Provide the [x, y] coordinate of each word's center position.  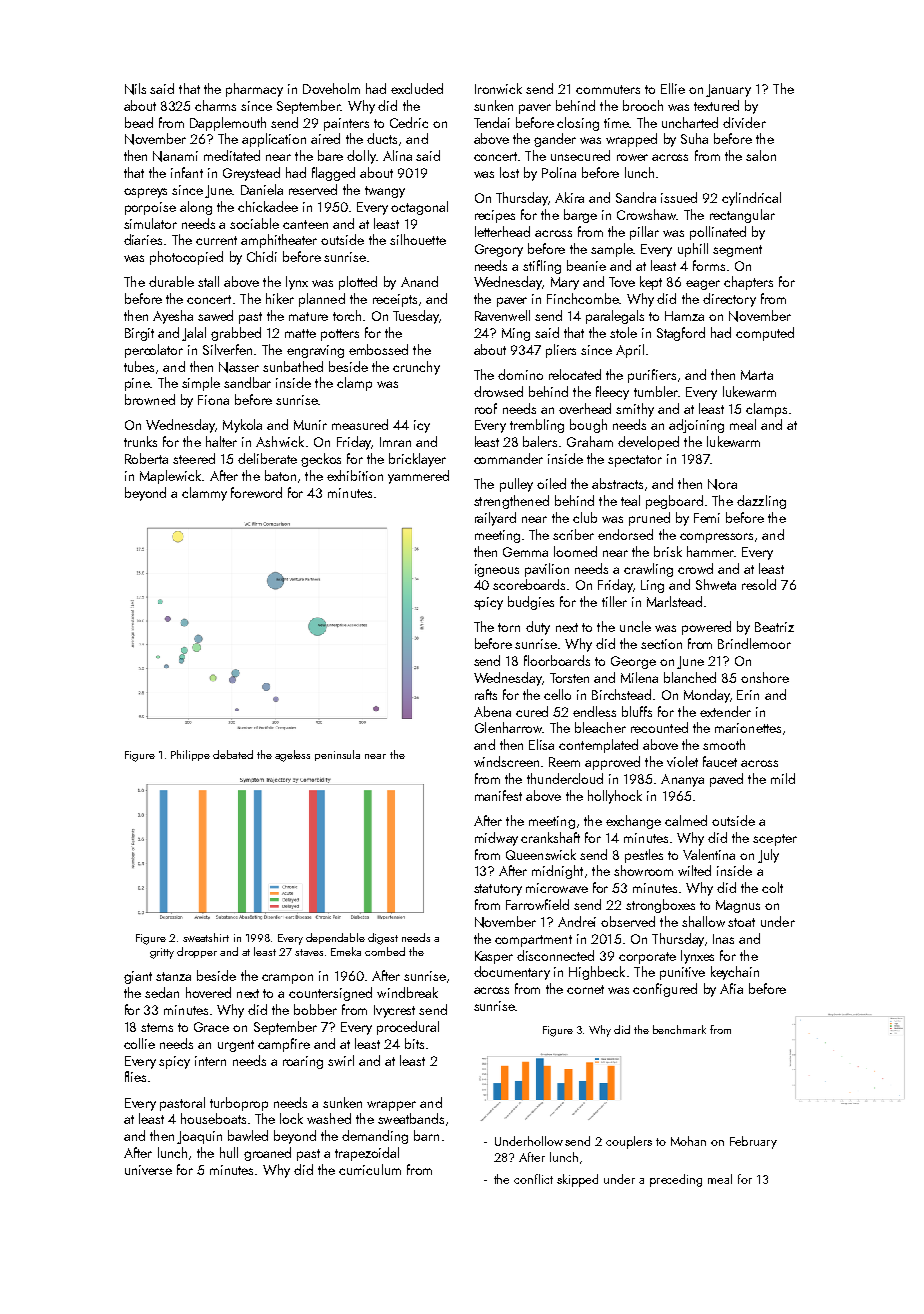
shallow [703, 921]
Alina [397, 155]
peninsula [337, 755]
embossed [378, 349]
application [274, 140]
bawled [248, 1135]
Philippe [190, 755]
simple [201, 384]
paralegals [615, 317]
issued [679, 197]
